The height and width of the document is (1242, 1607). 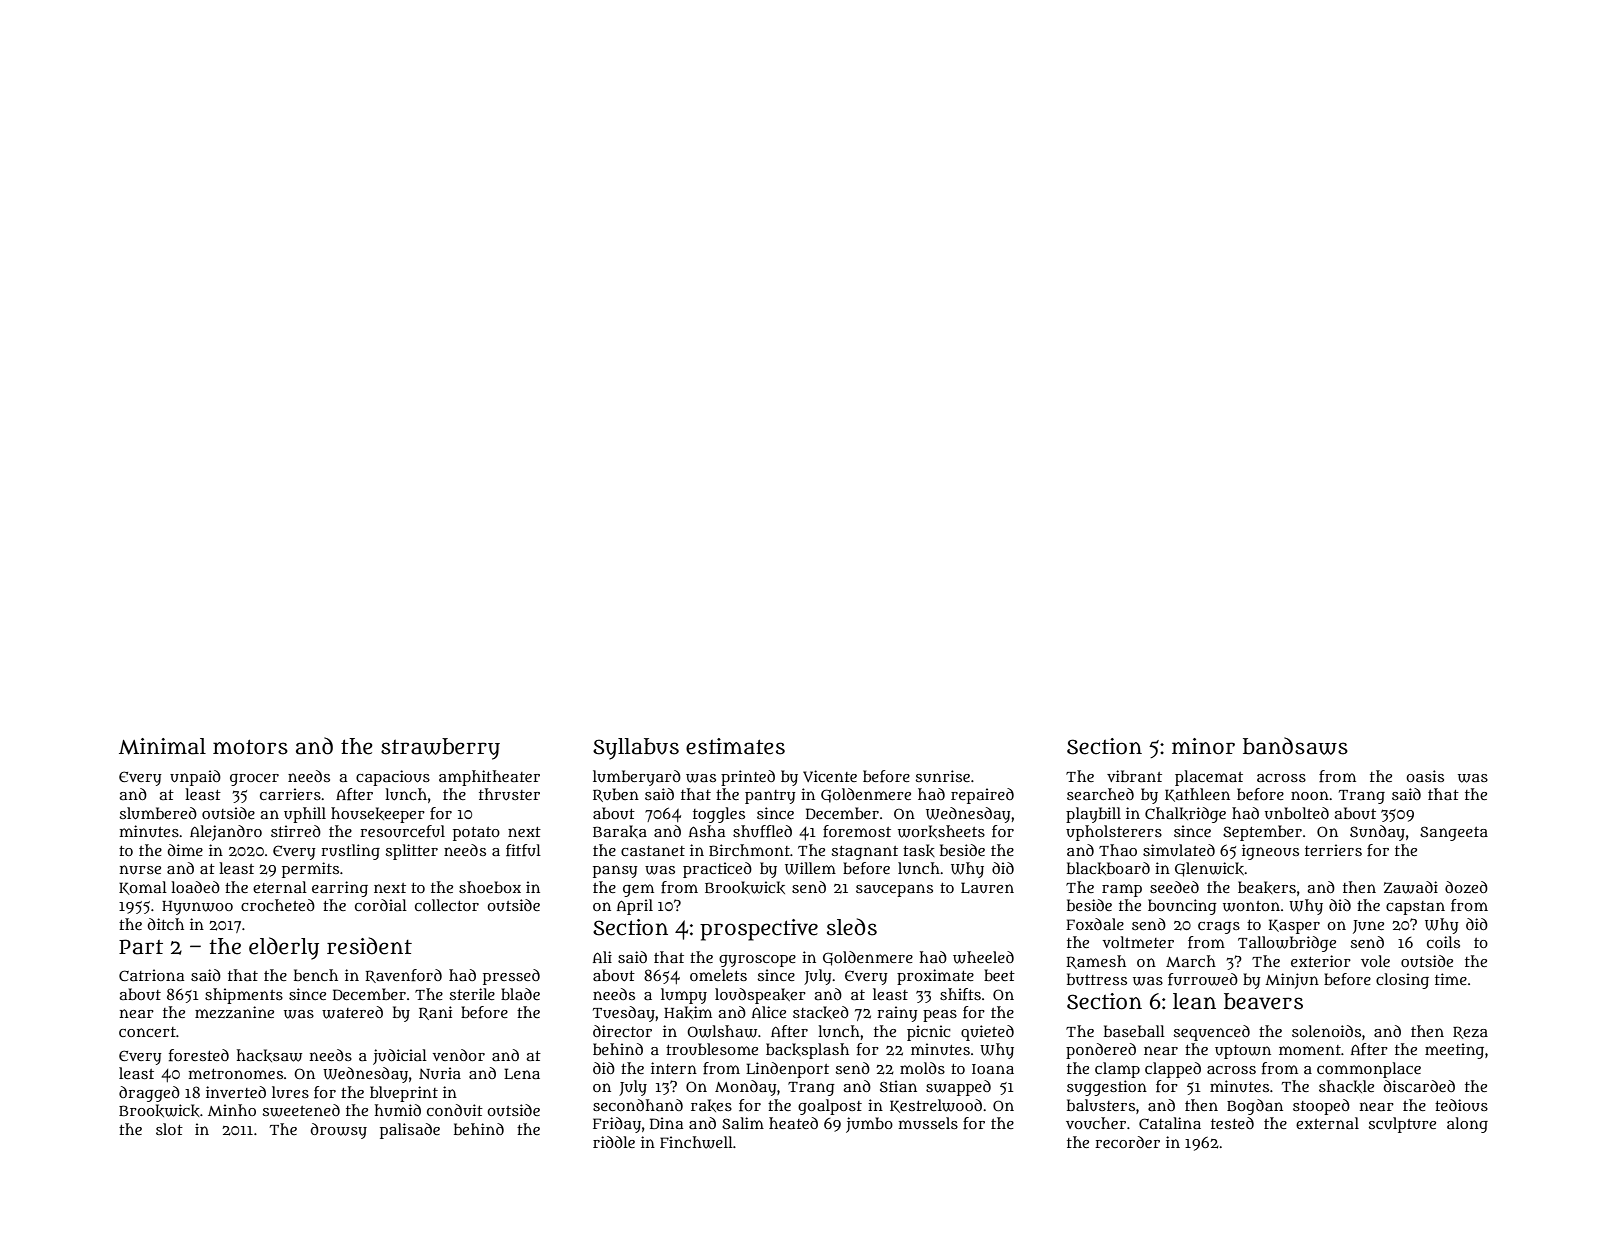 I want to click on March, so click(x=1191, y=961).
